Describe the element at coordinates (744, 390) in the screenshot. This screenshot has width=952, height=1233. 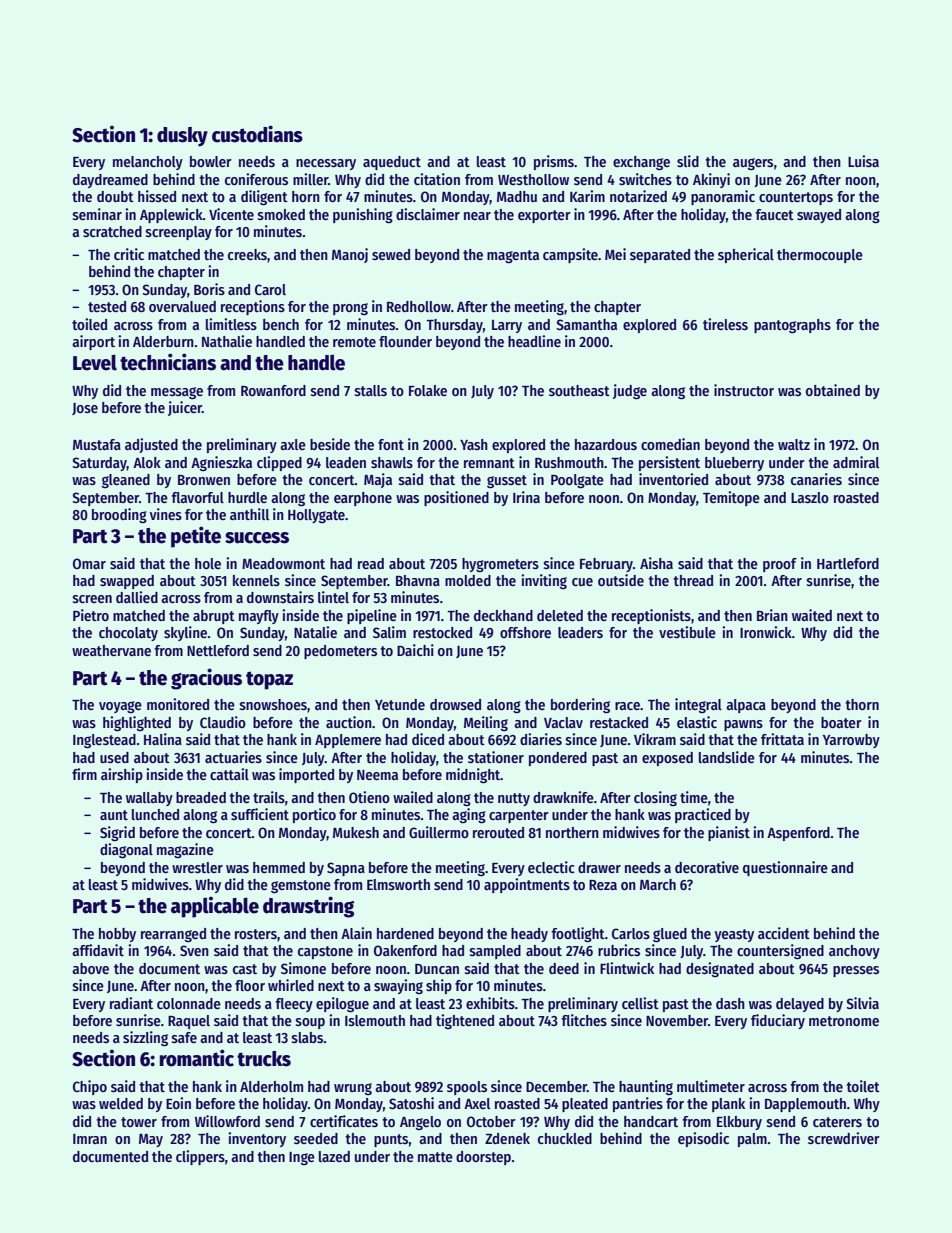
I see `instructor` at that location.
